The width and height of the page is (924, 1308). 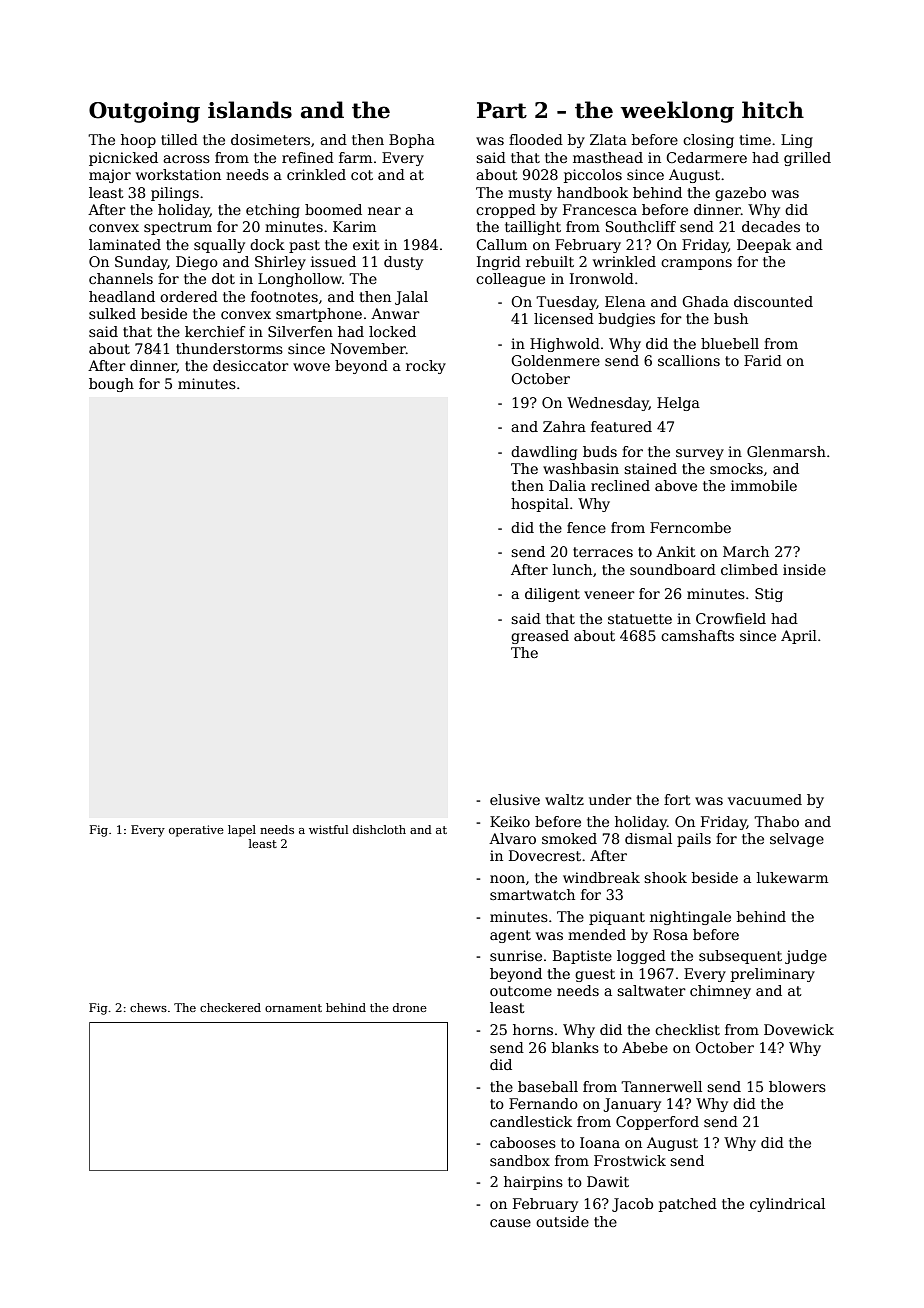 What do you see at coordinates (148, 1007) in the page?
I see `chews` at bounding box center [148, 1007].
